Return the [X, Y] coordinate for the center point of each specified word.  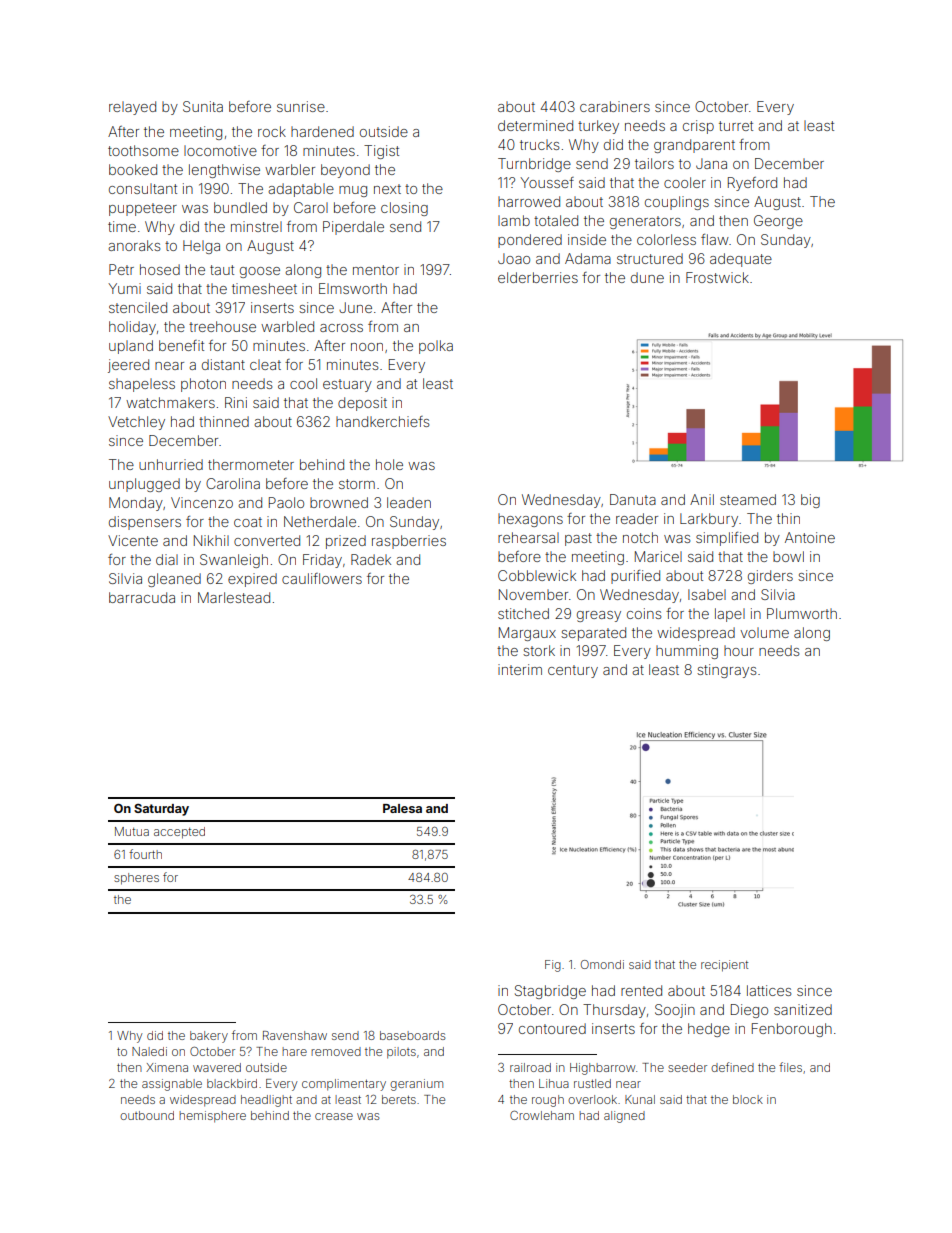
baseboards [413, 1035]
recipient [724, 966]
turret [736, 126]
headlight [266, 1101]
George [778, 222]
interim [520, 669]
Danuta [633, 499]
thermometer [251, 464]
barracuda [142, 597]
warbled [287, 326]
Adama [588, 258]
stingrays [727, 671]
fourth [145, 854]
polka [436, 347]
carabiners [615, 106]
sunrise [301, 106]
